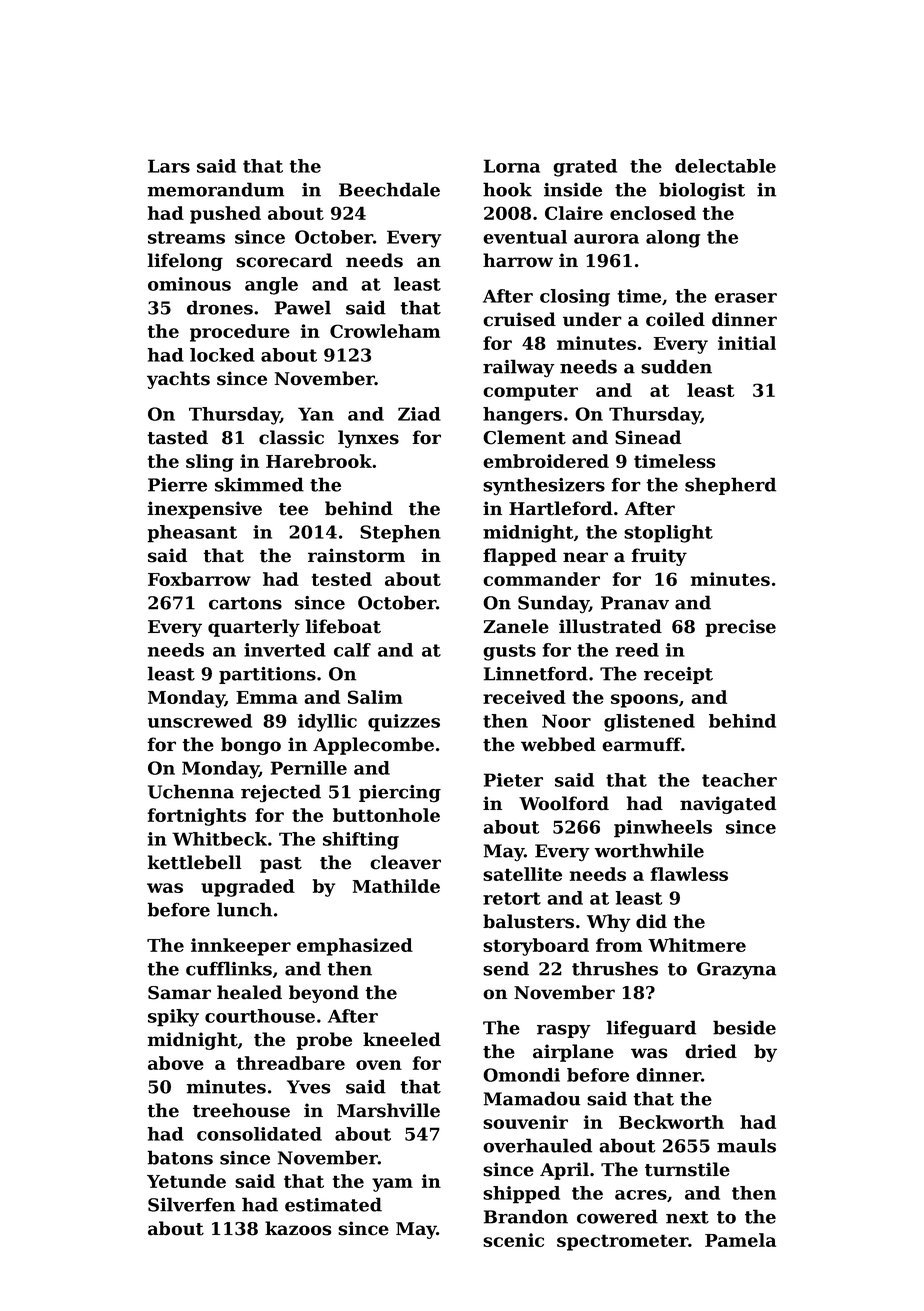  I want to click on Silverfen, so click(191, 1204).
